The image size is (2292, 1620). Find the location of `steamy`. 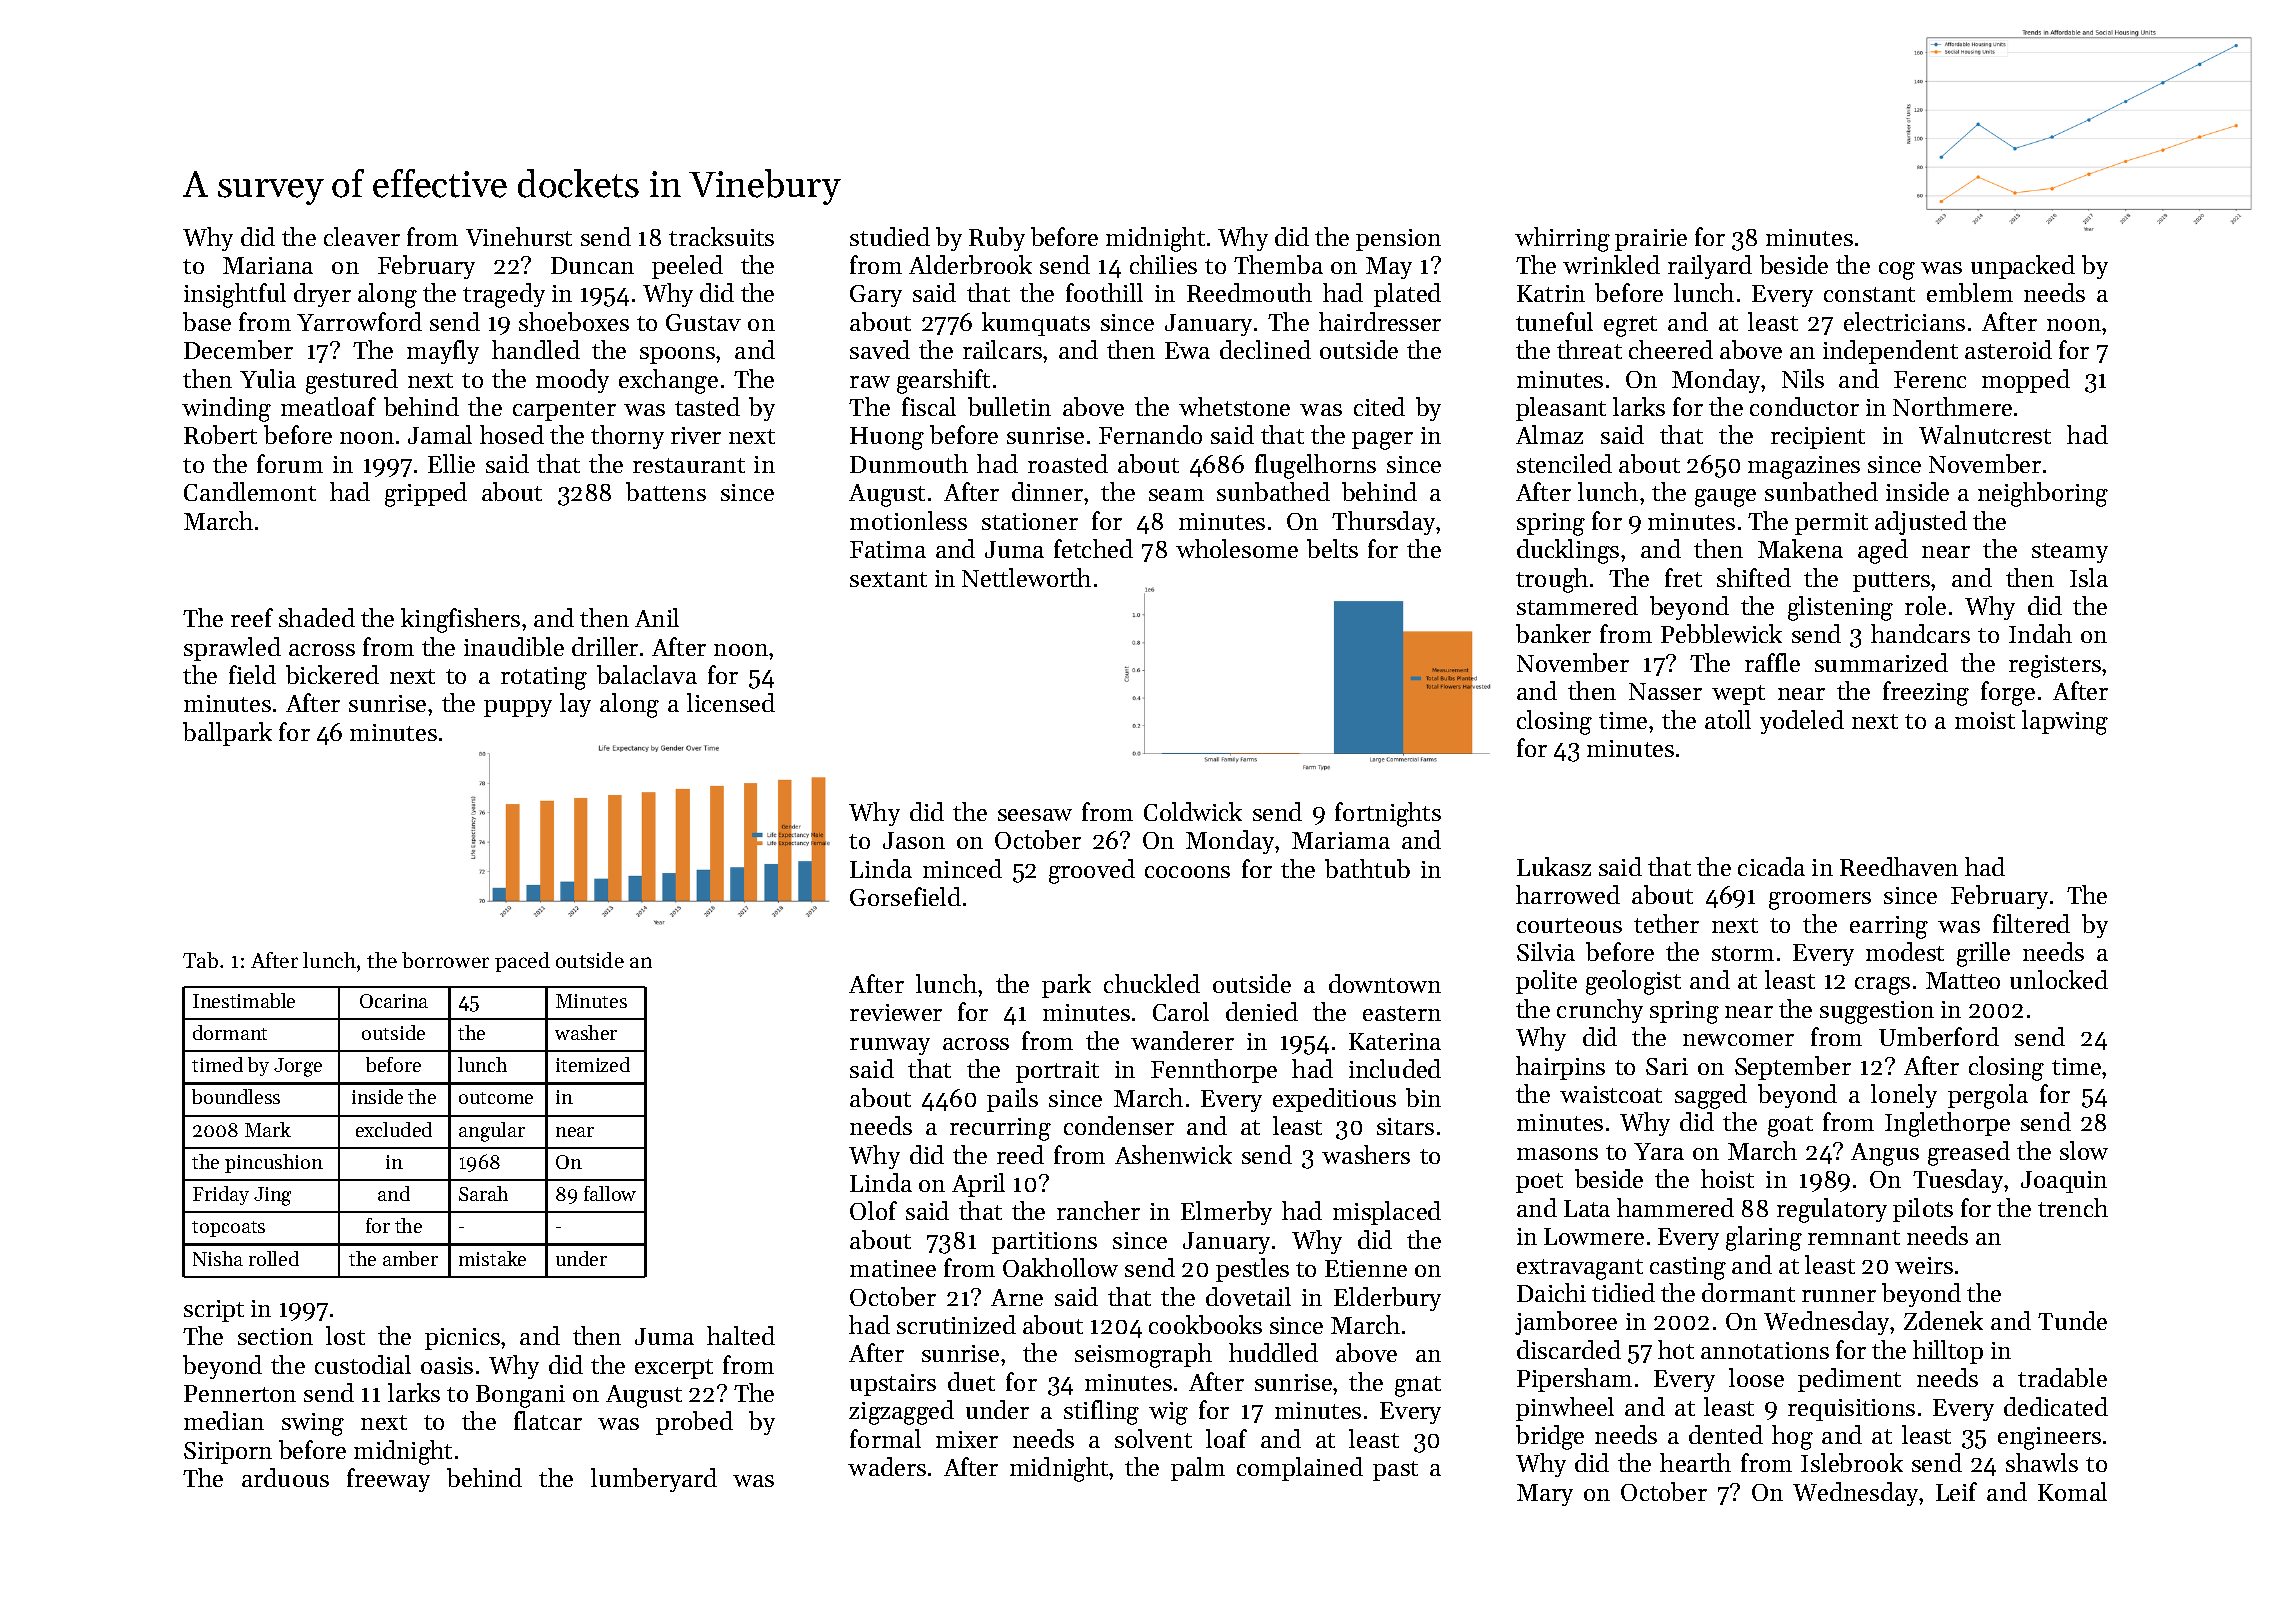

steamy is located at coordinates (2070, 553).
